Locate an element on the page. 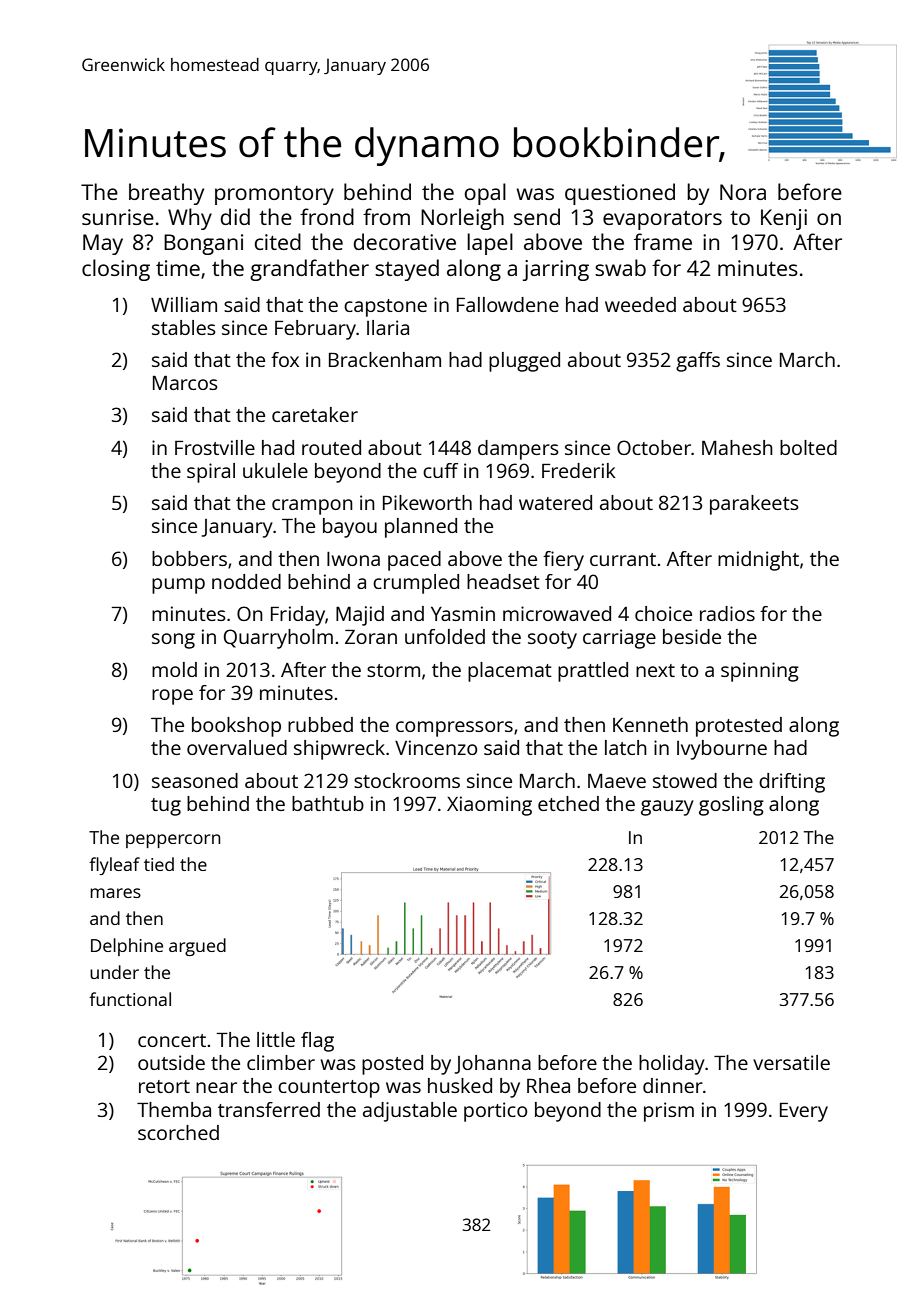 The image size is (924, 1311). gosling is located at coordinates (731, 806).
